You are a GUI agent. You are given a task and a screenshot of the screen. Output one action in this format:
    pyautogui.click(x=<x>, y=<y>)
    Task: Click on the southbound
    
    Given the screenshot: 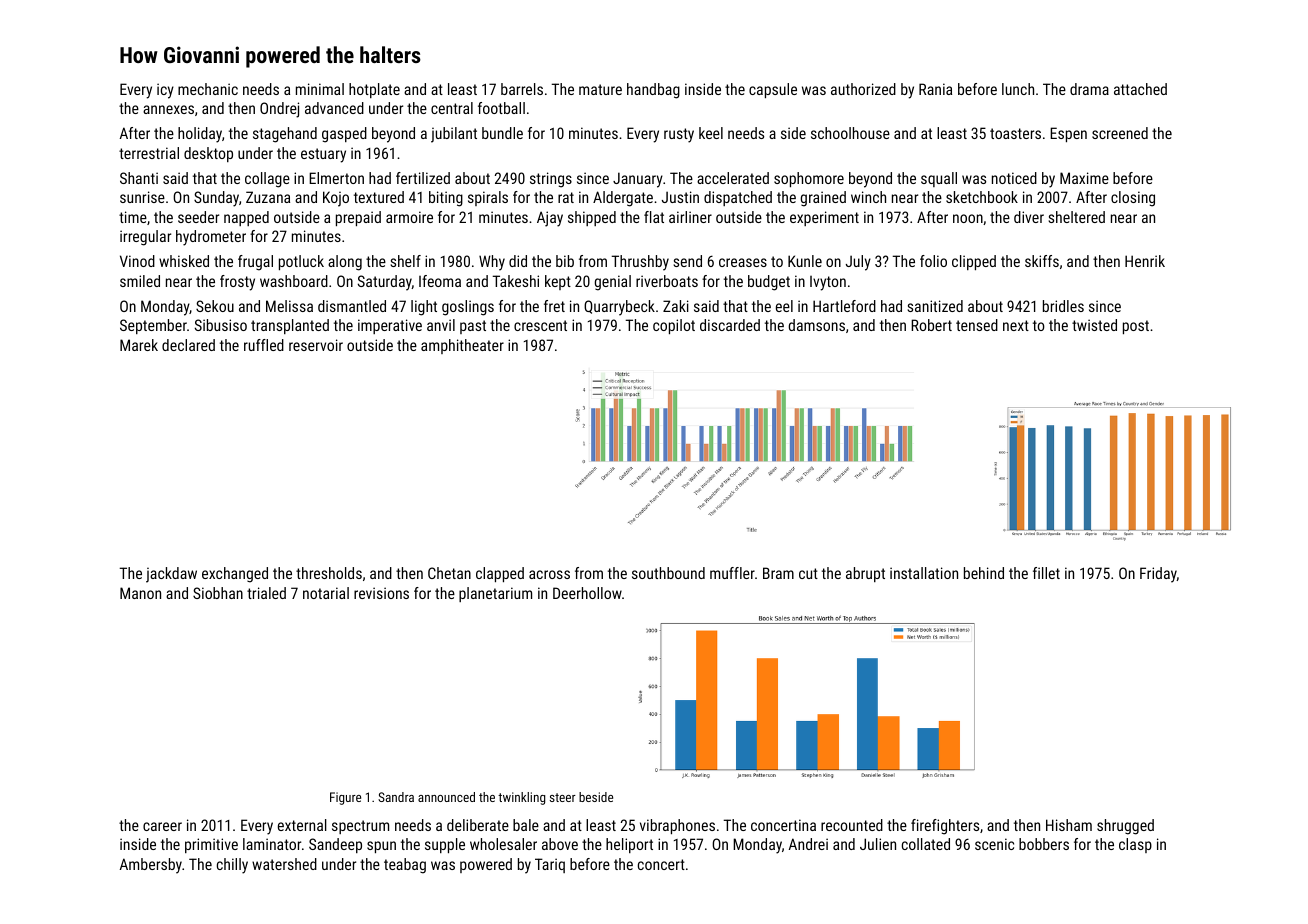 What is the action you would take?
    pyautogui.click(x=668, y=573)
